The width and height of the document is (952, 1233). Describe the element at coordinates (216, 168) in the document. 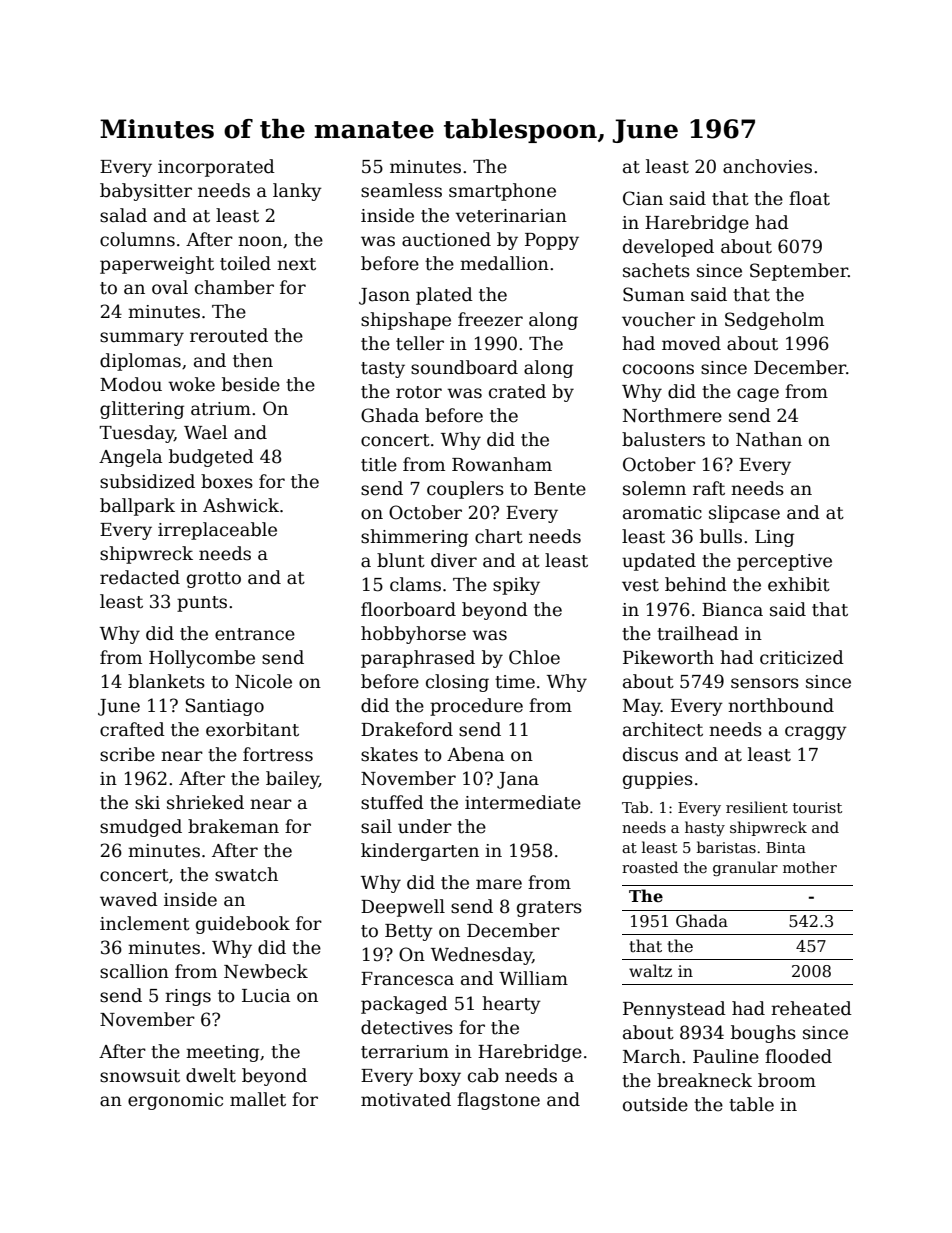

I see `incorporated` at that location.
